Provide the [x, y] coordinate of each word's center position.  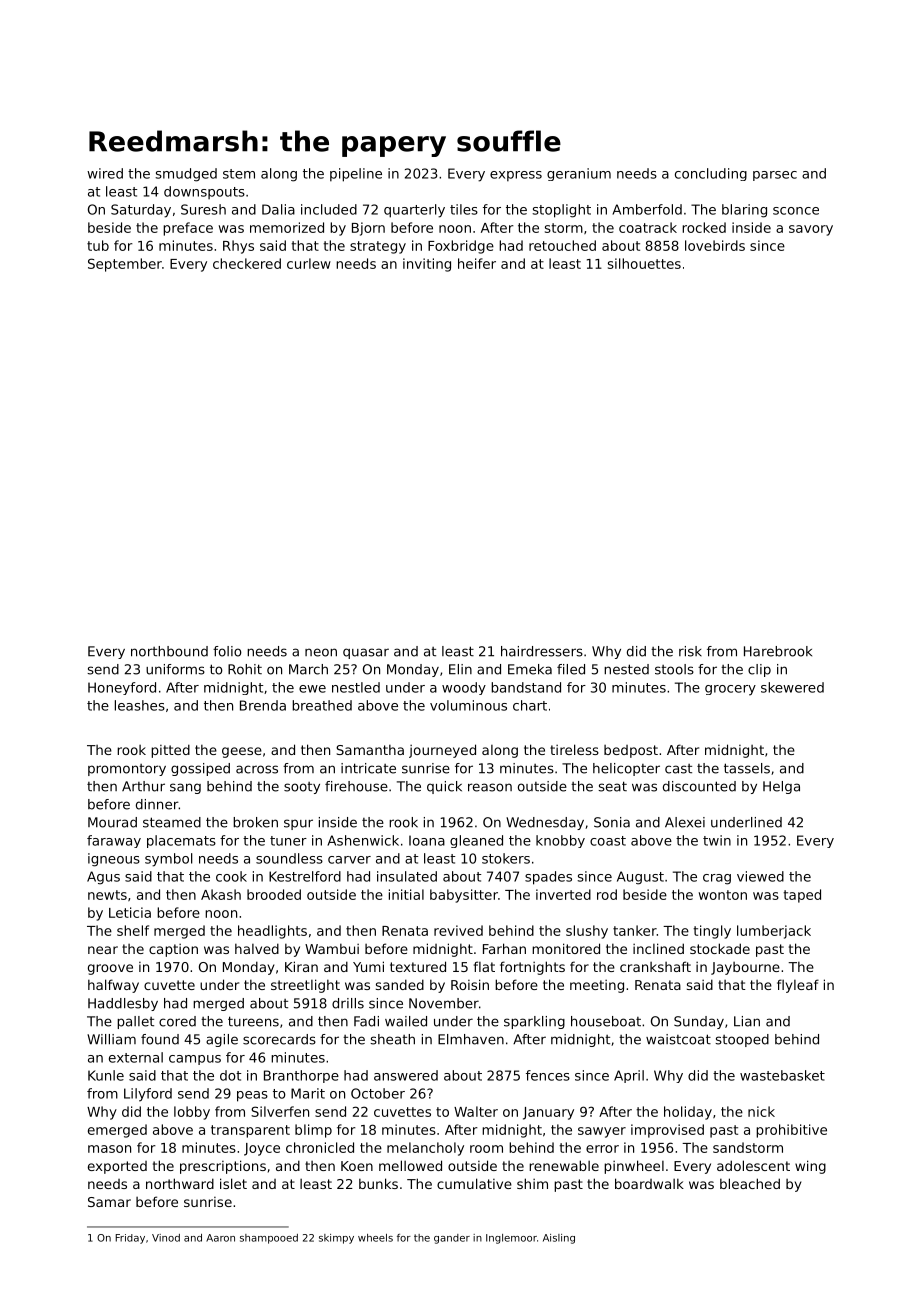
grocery [730, 690]
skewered [792, 687]
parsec [775, 176]
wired [105, 173]
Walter [476, 1111]
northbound [169, 651]
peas [252, 1096]
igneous [114, 860]
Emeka [530, 669]
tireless [574, 749]
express [516, 176]
